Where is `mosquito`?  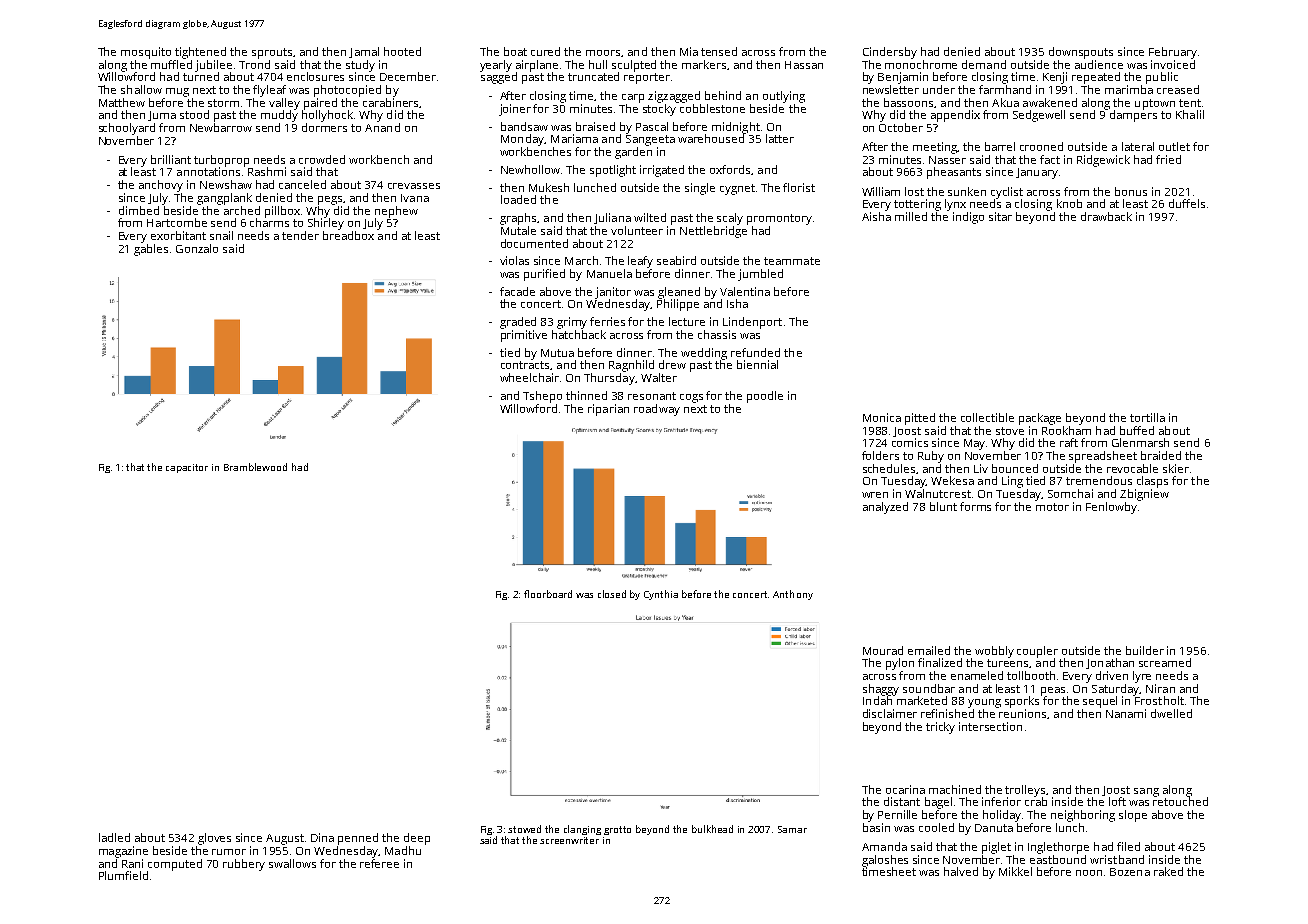 mosquito is located at coordinates (146, 53).
